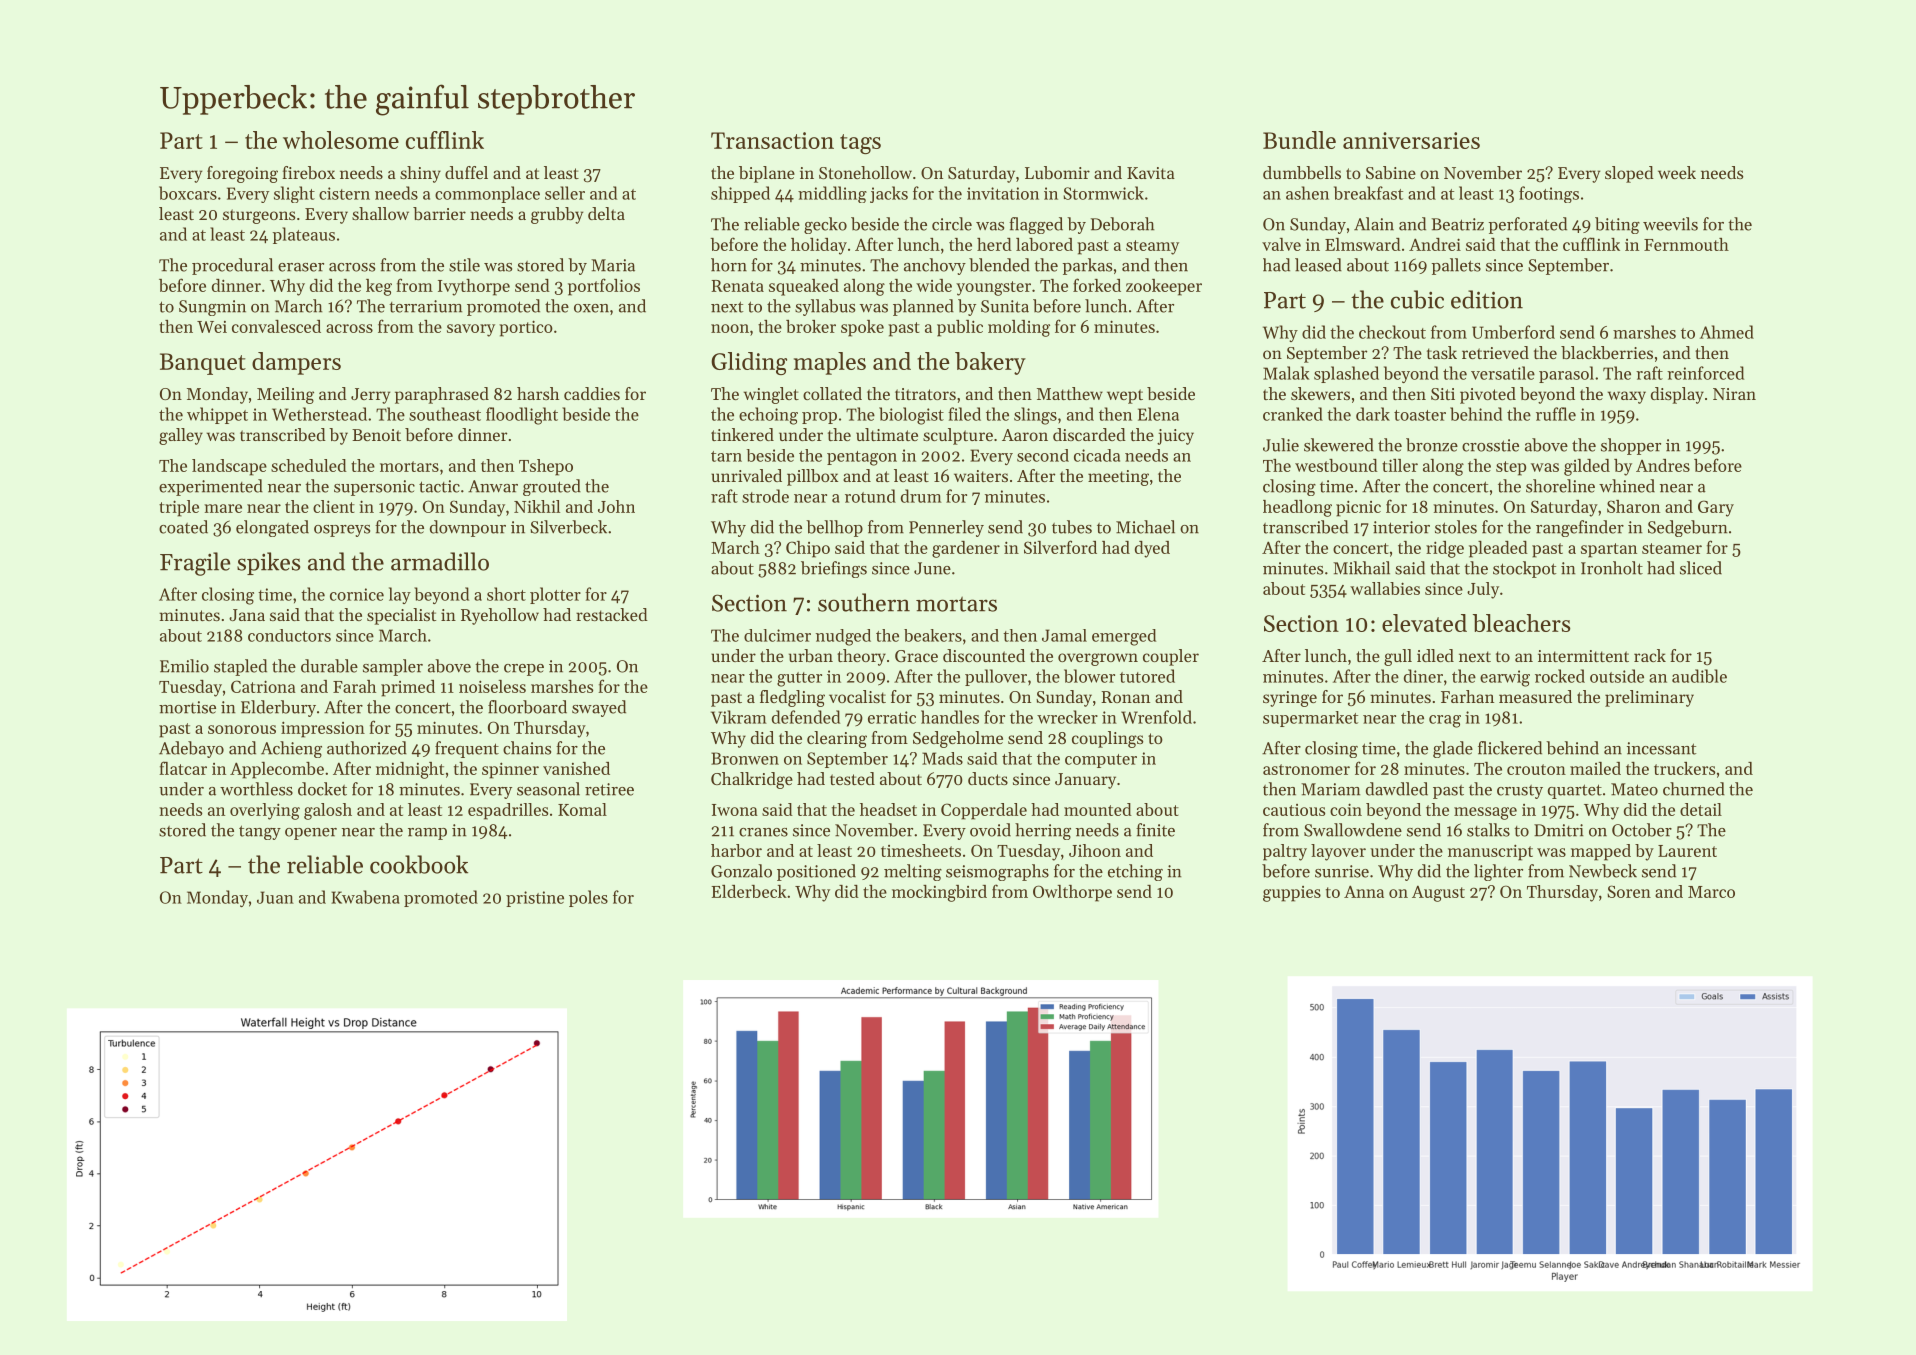 Image resolution: width=1916 pixels, height=1355 pixels. Describe the element at coordinates (212, 308) in the screenshot. I see `Sungmin` at that location.
